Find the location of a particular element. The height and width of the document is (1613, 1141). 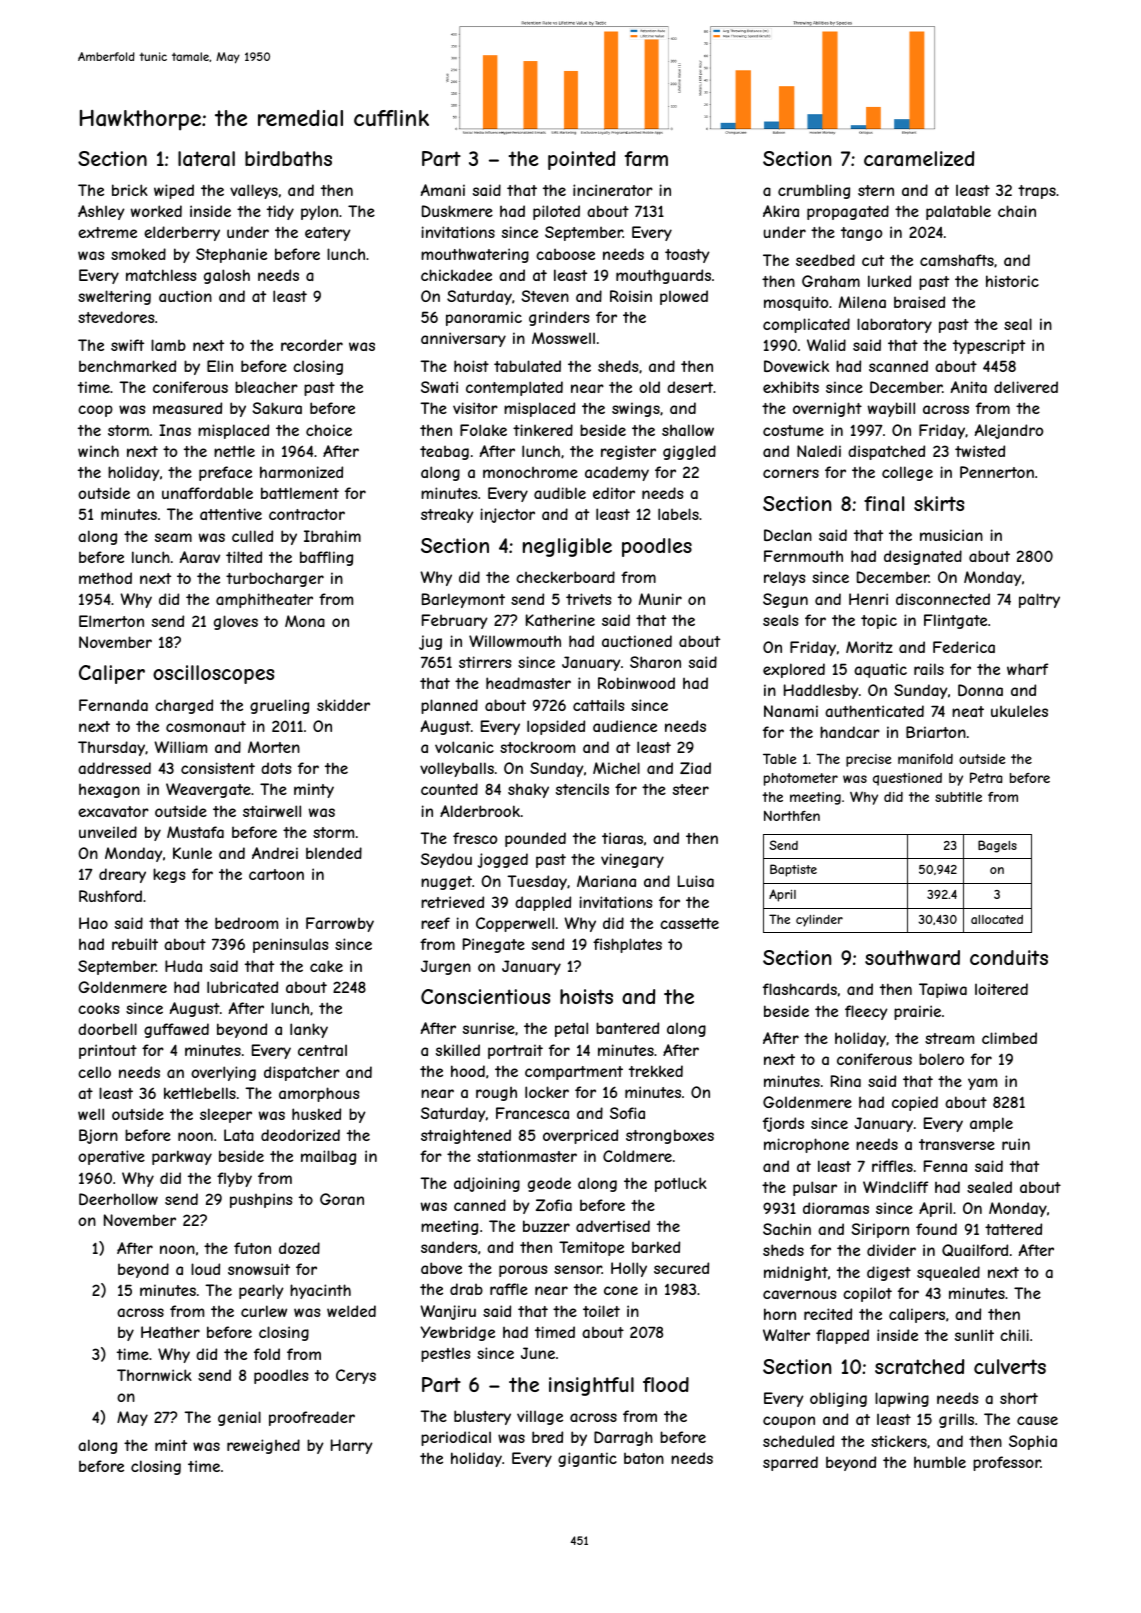

dozed is located at coordinates (299, 1248).
